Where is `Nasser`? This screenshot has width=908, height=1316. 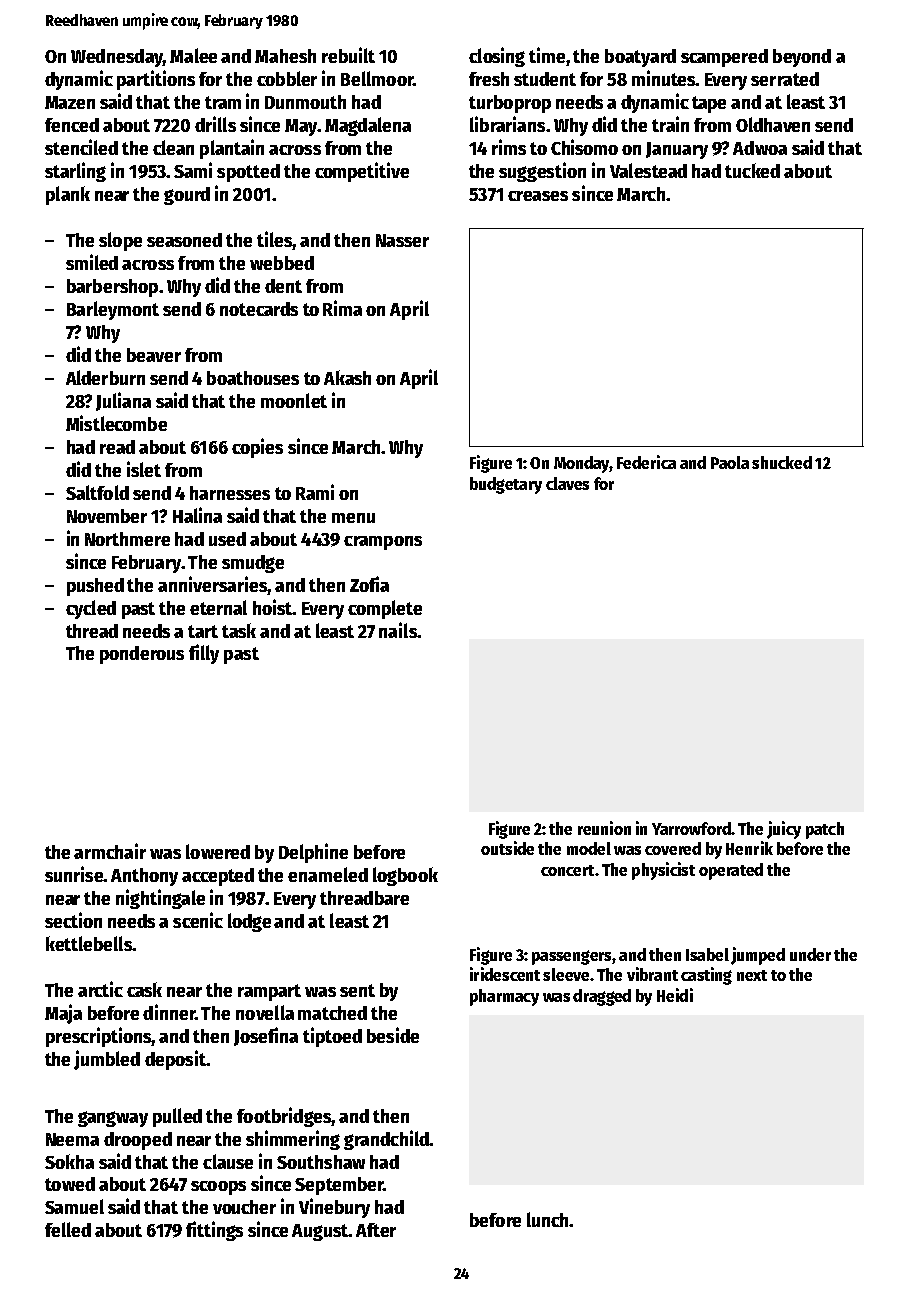
Nasser is located at coordinates (402, 240).
